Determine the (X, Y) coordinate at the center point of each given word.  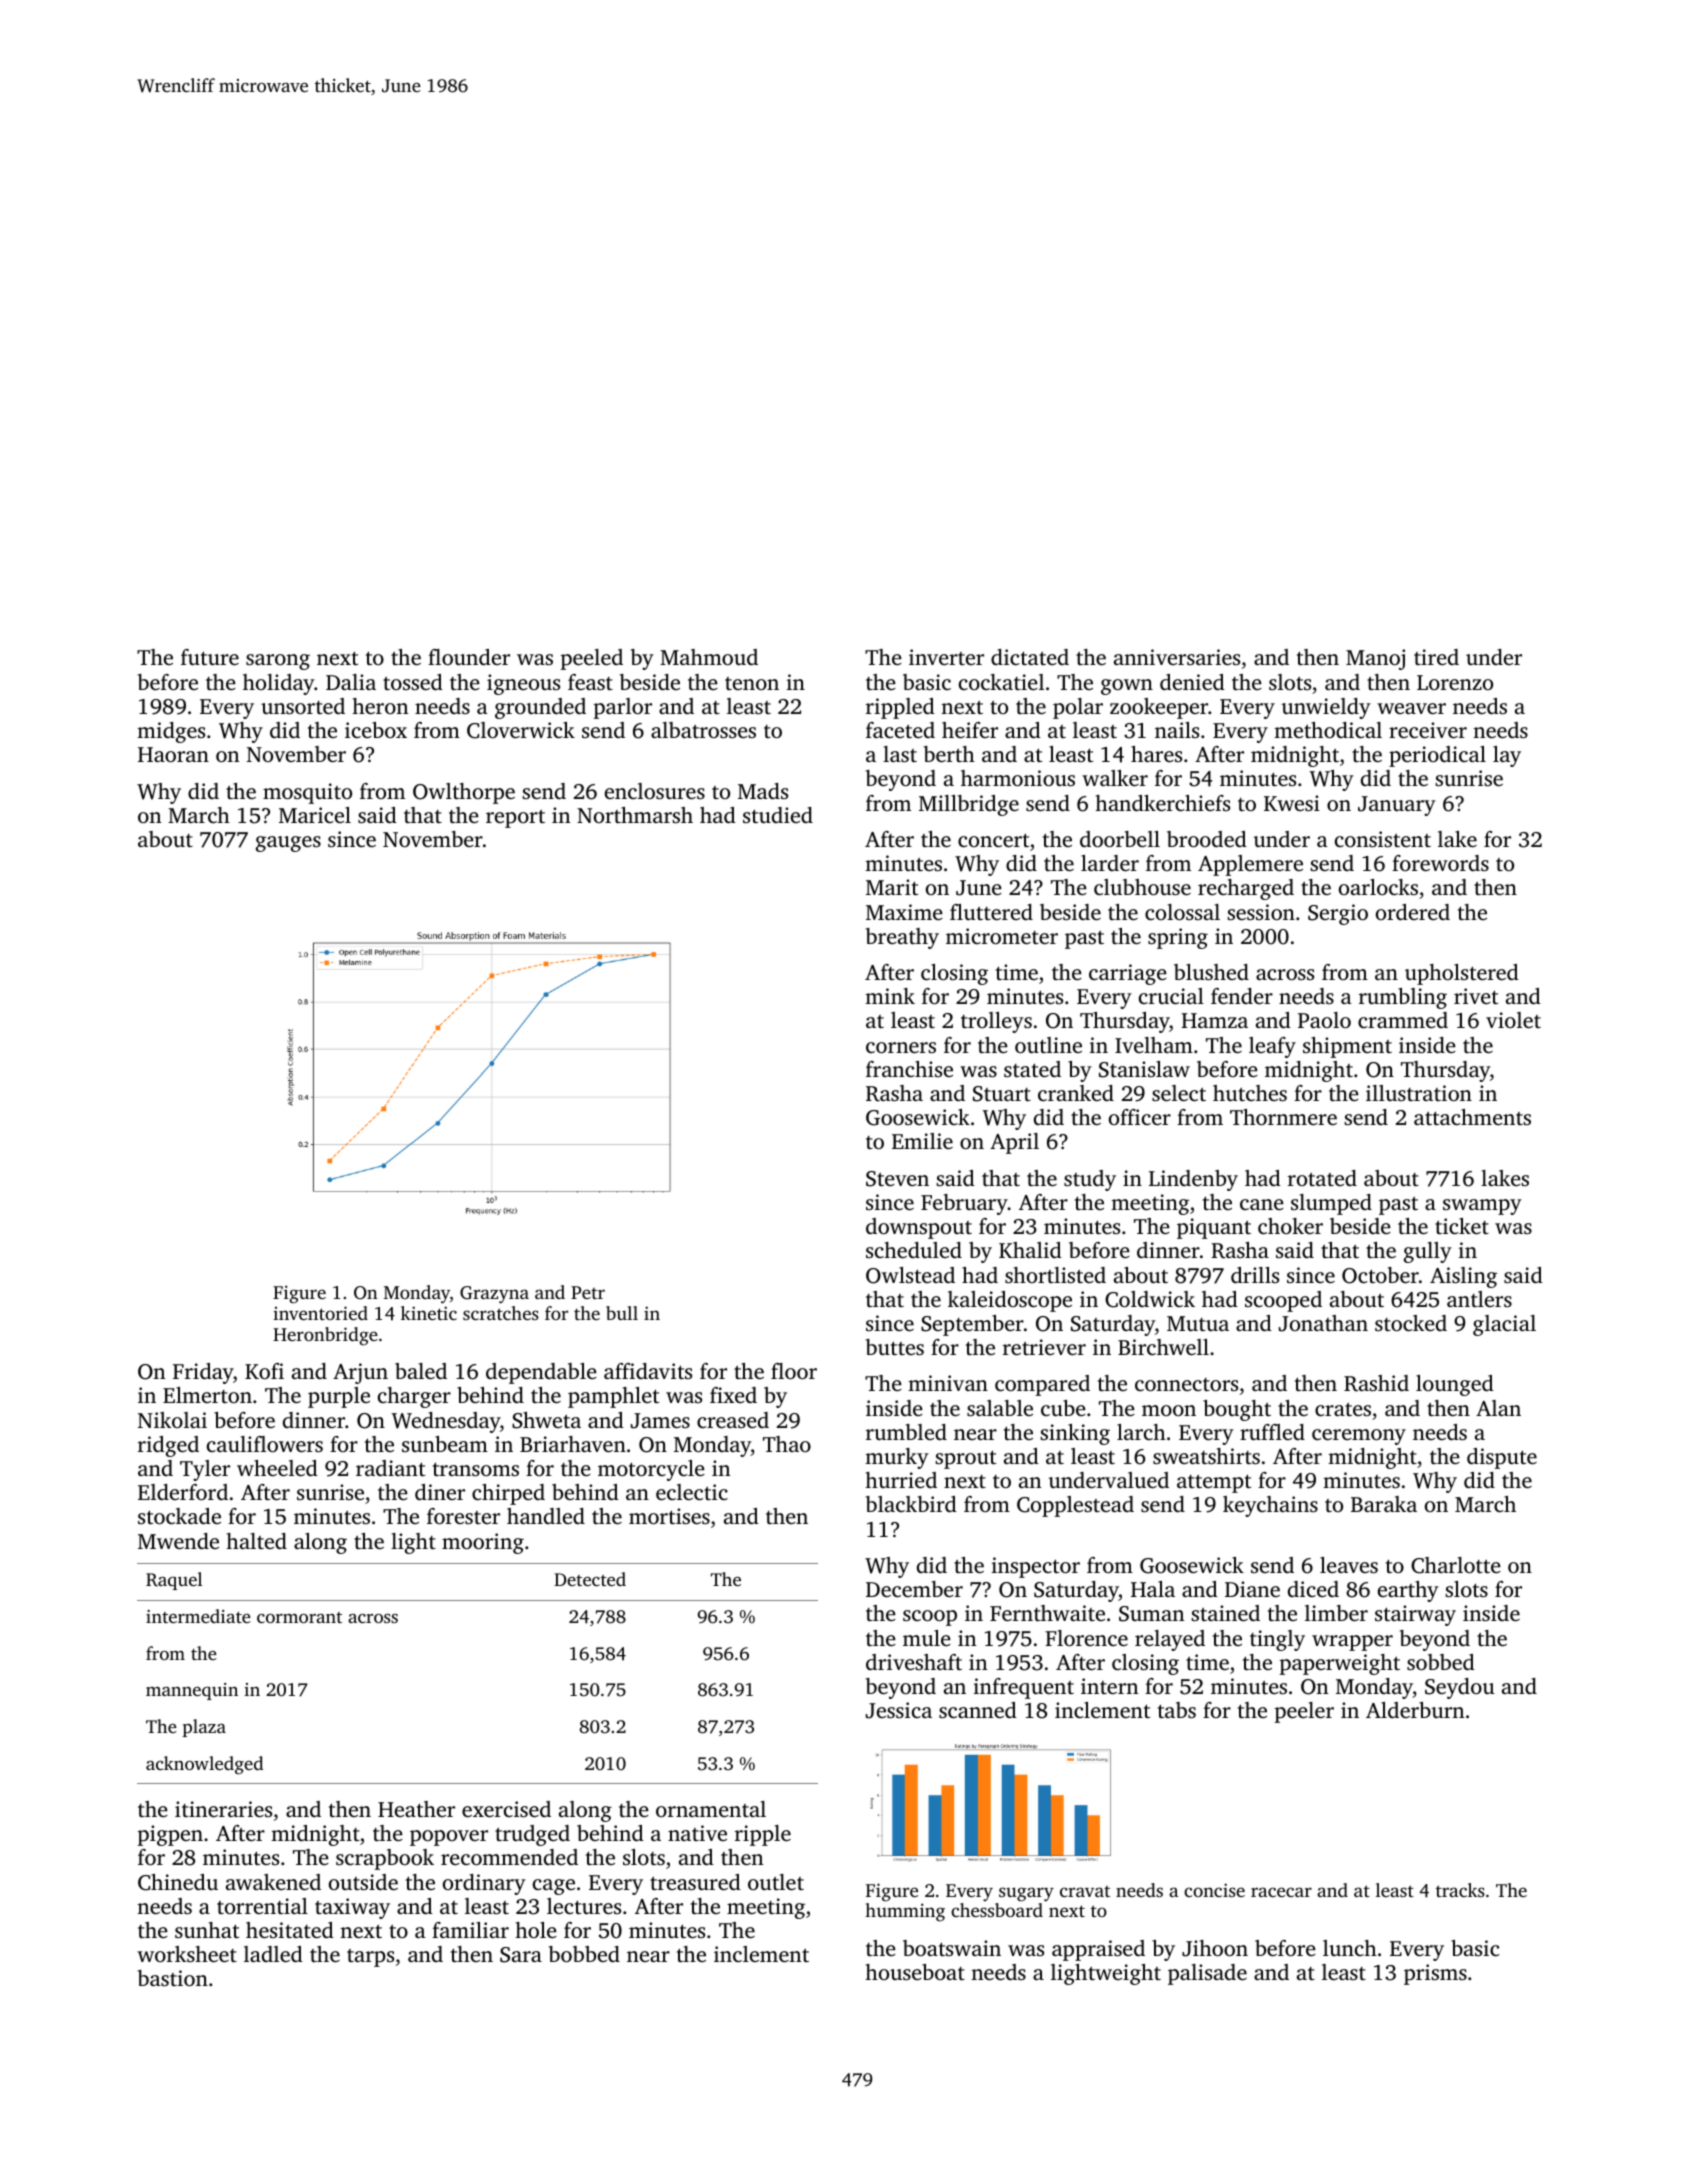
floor (794, 1371)
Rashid (1376, 1383)
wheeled (277, 1468)
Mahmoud (709, 657)
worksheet (187, 1954)
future (210, 657)
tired (1436, 657)
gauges (288, 844)
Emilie (922, 1141)
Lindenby (1193, 1180)
